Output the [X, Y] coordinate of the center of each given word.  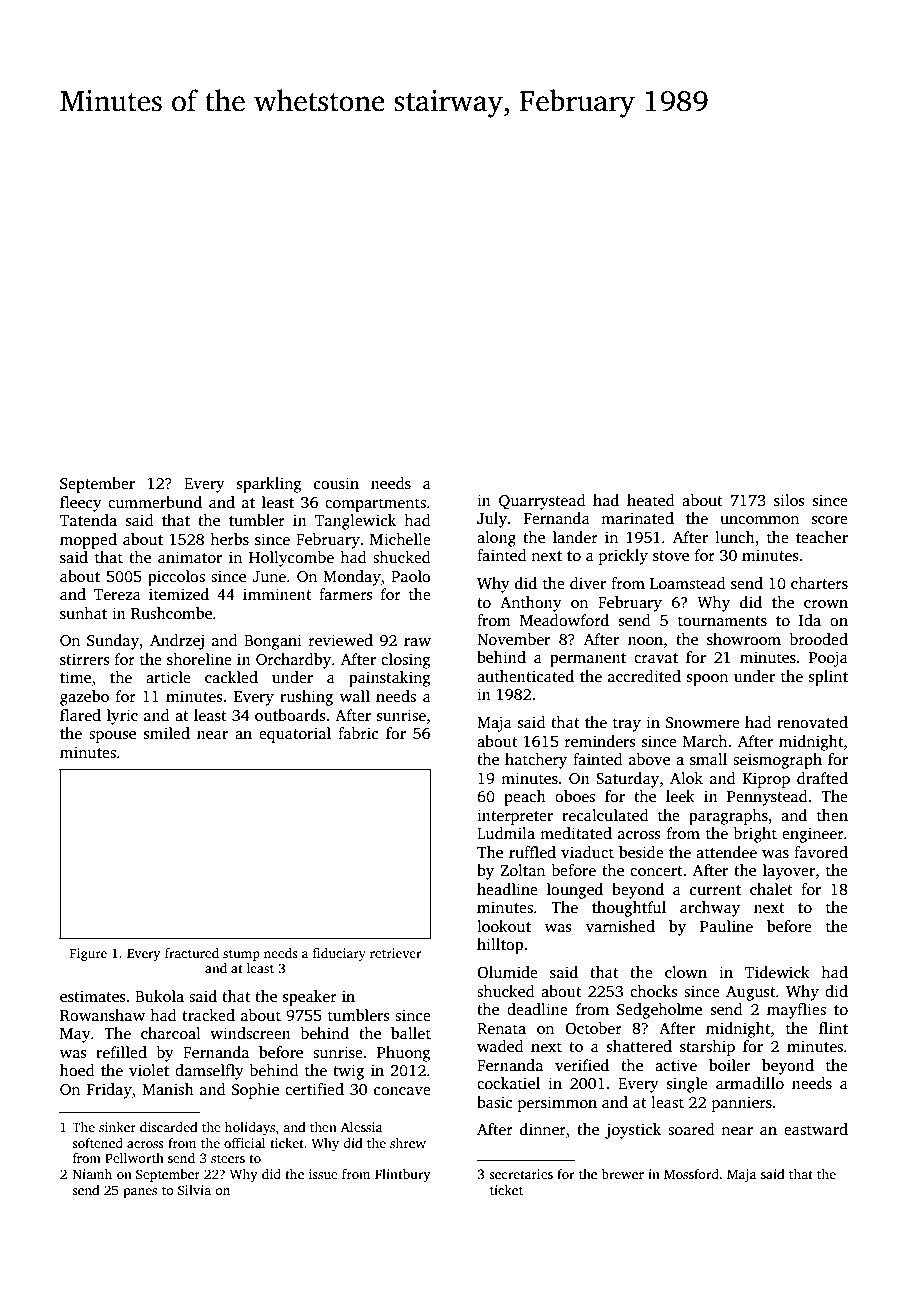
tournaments [722, 621]
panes [140, 1193]
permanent [588, 660]
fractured [192, 953]
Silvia [194, 1190]
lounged [575, 891]
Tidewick [777, 972]
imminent [277, 594]
